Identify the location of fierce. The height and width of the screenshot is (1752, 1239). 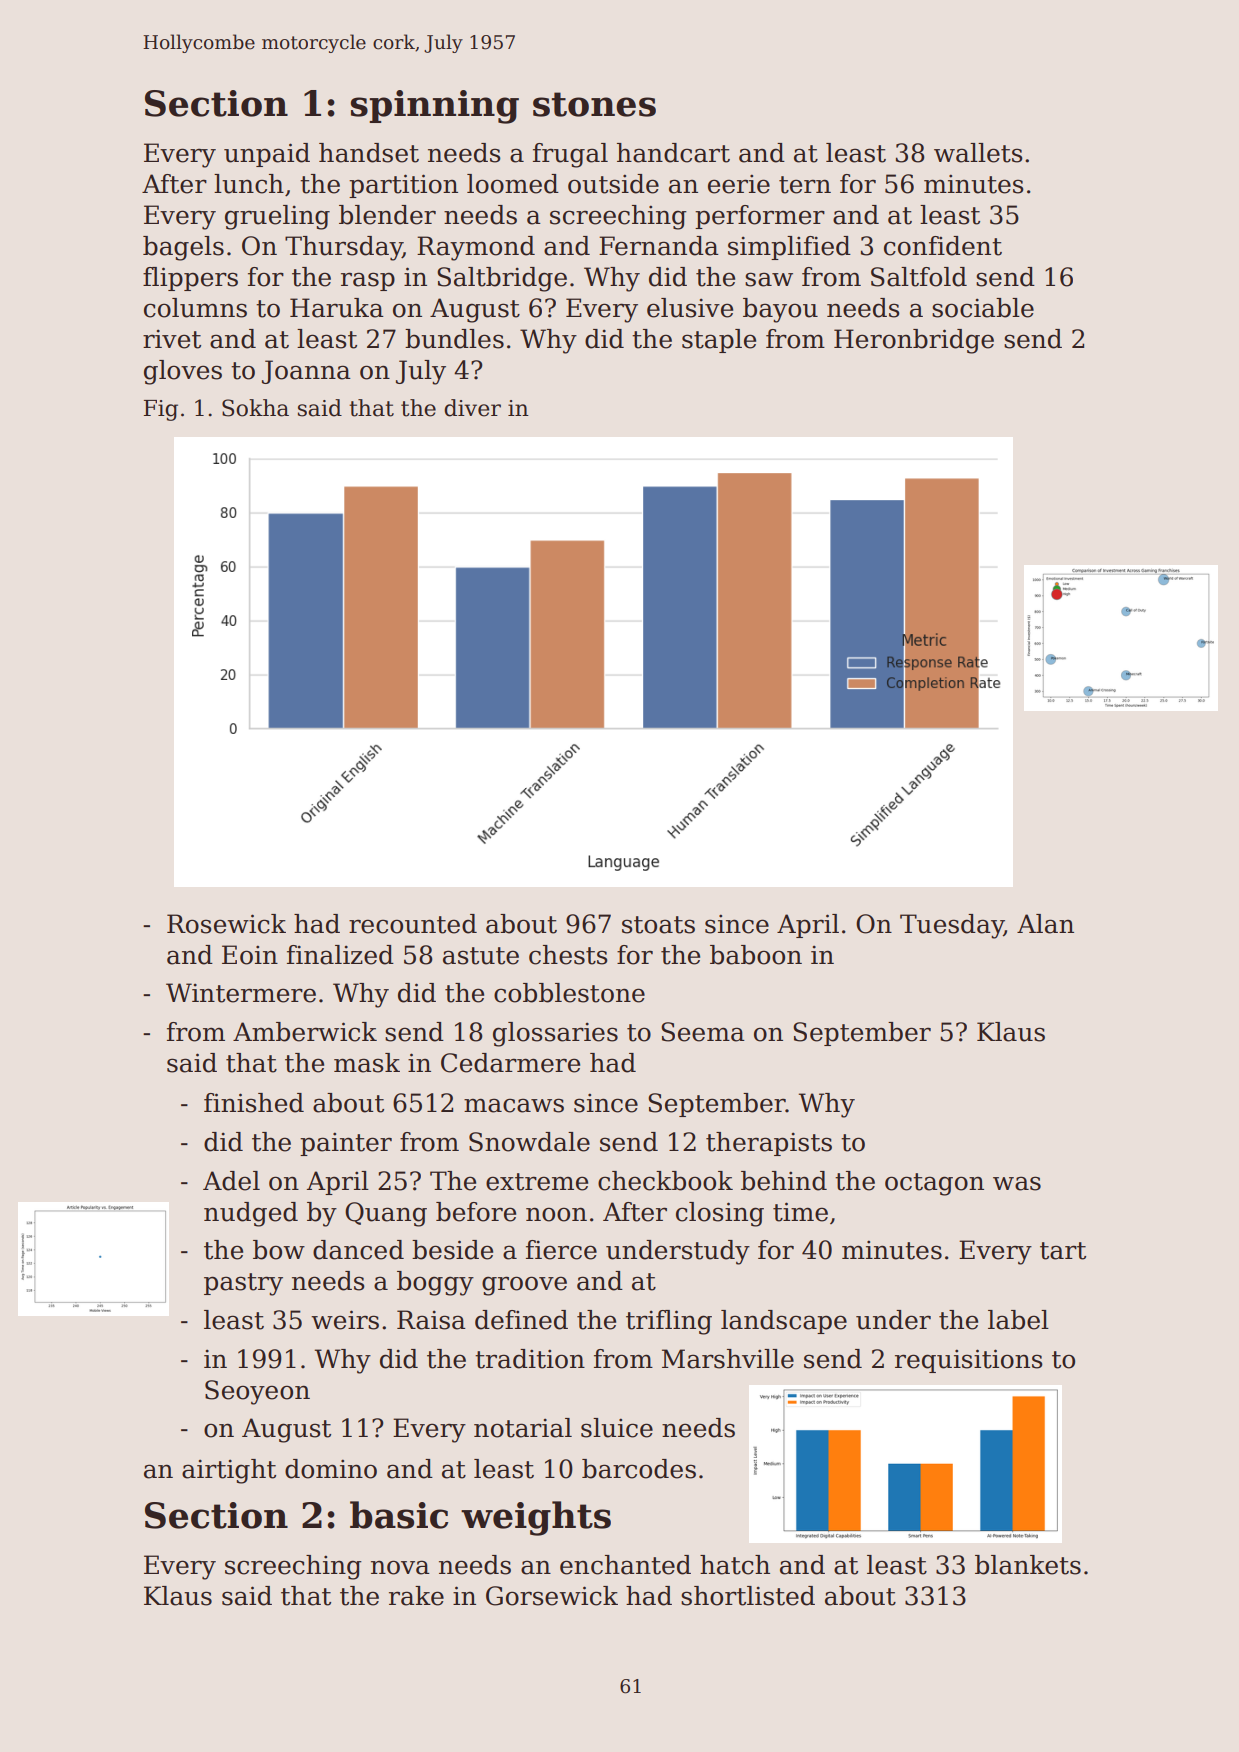
(561, 1250).
